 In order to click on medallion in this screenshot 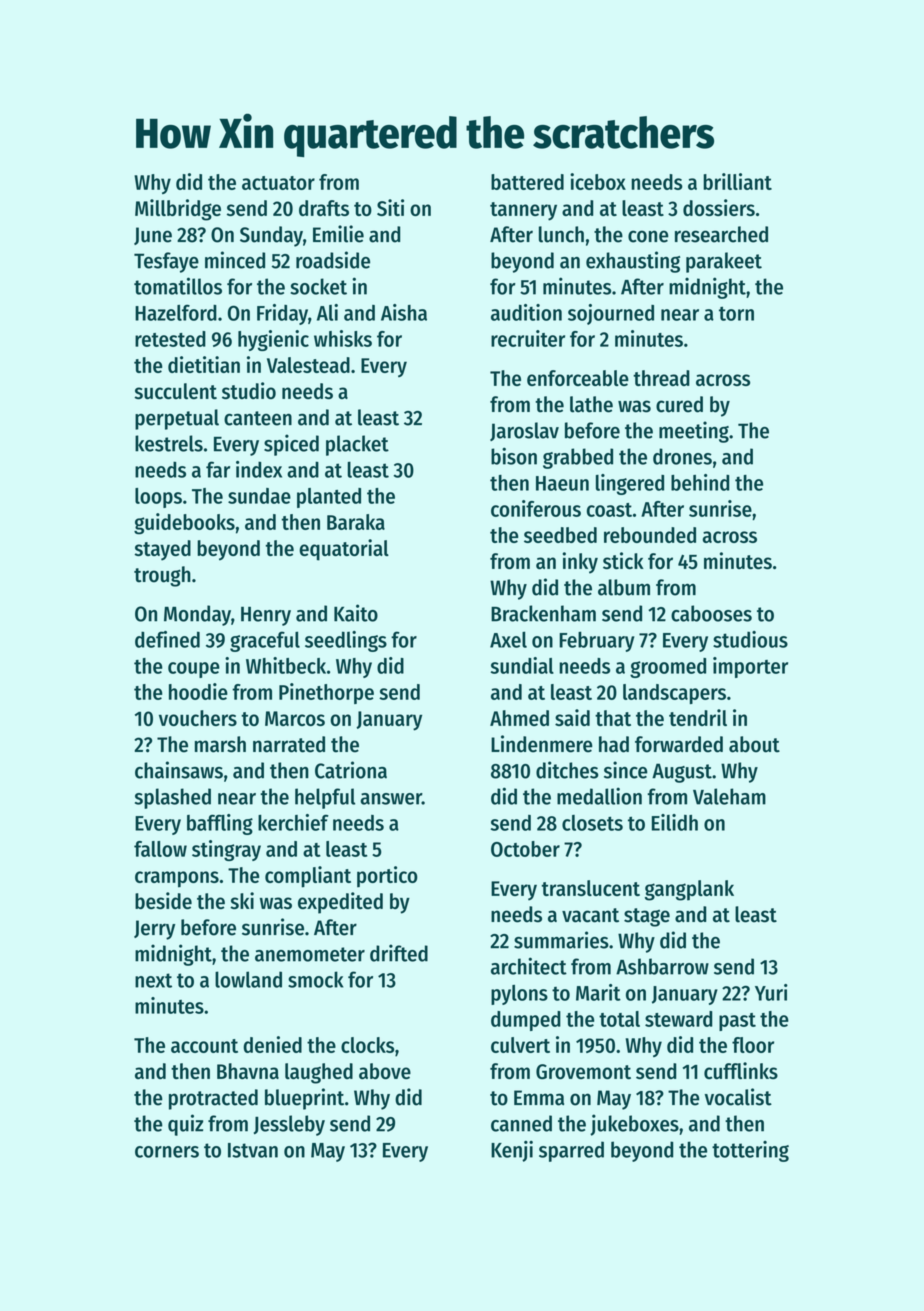, I will do `click(599, 796)`.
